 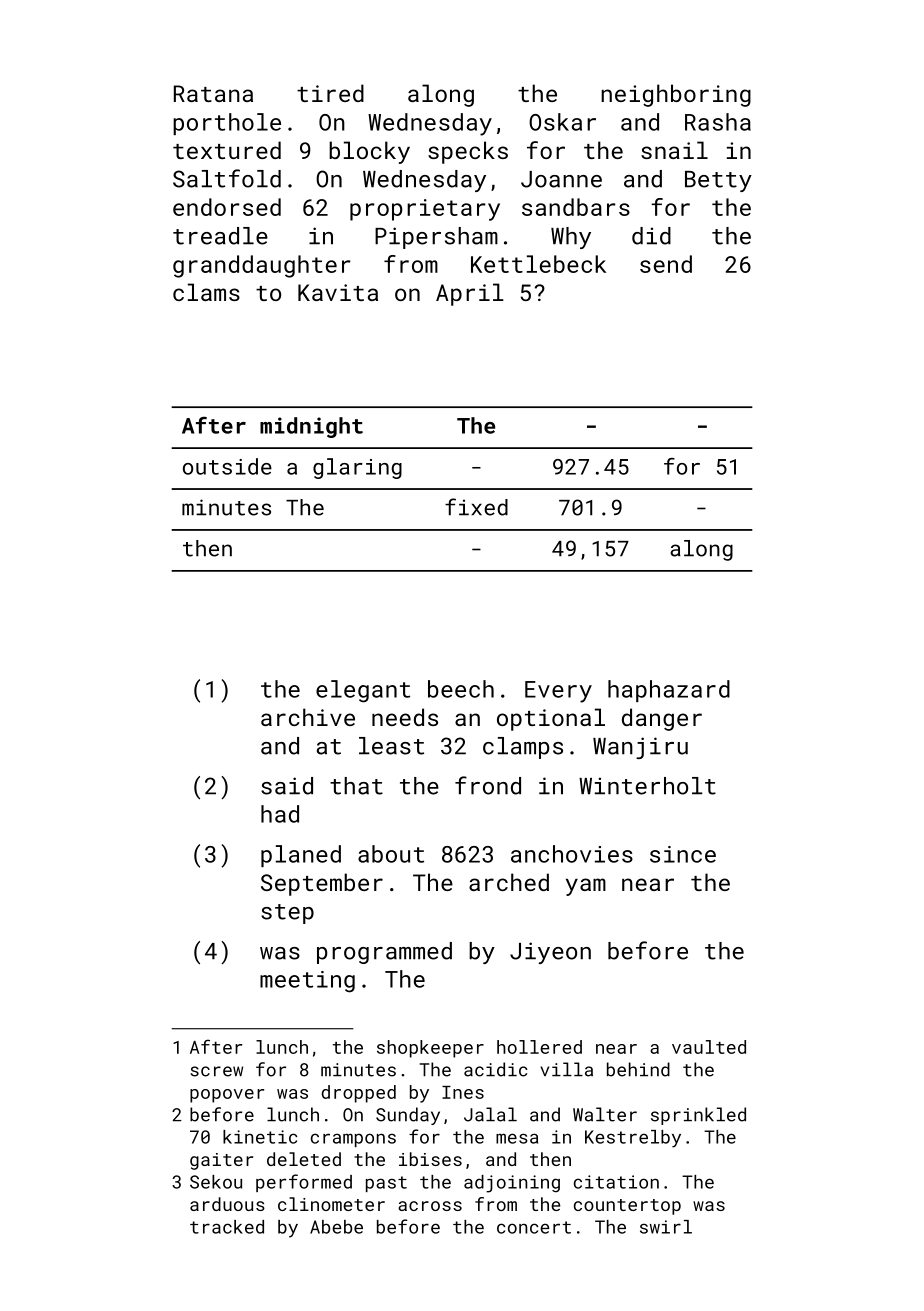 What do you see at coordinates (476, 507) in the image?
I see `fixed` at bounding box center [476, 507].
